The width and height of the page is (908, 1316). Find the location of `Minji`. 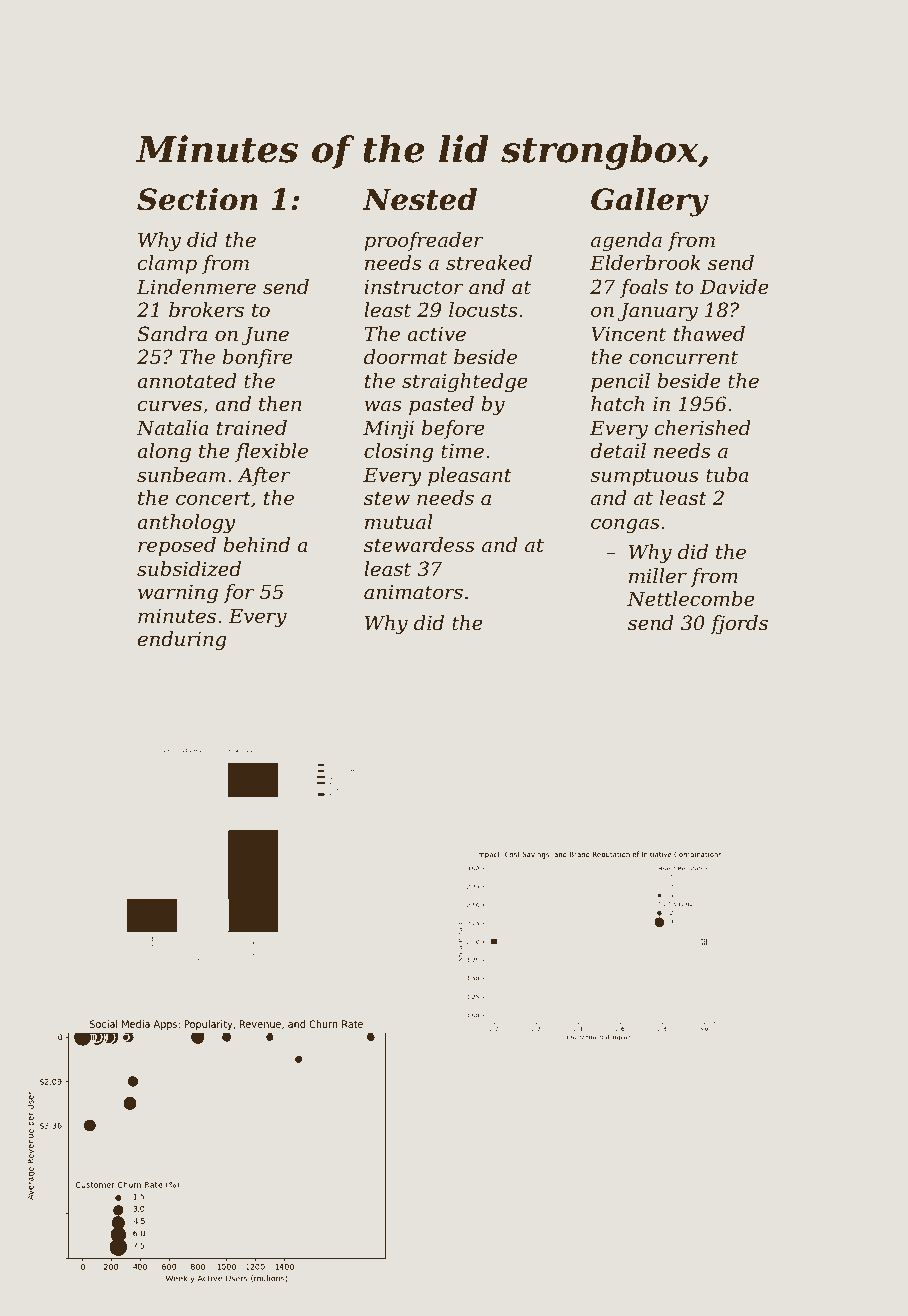

Minji is located at coordinates (388, 430).
